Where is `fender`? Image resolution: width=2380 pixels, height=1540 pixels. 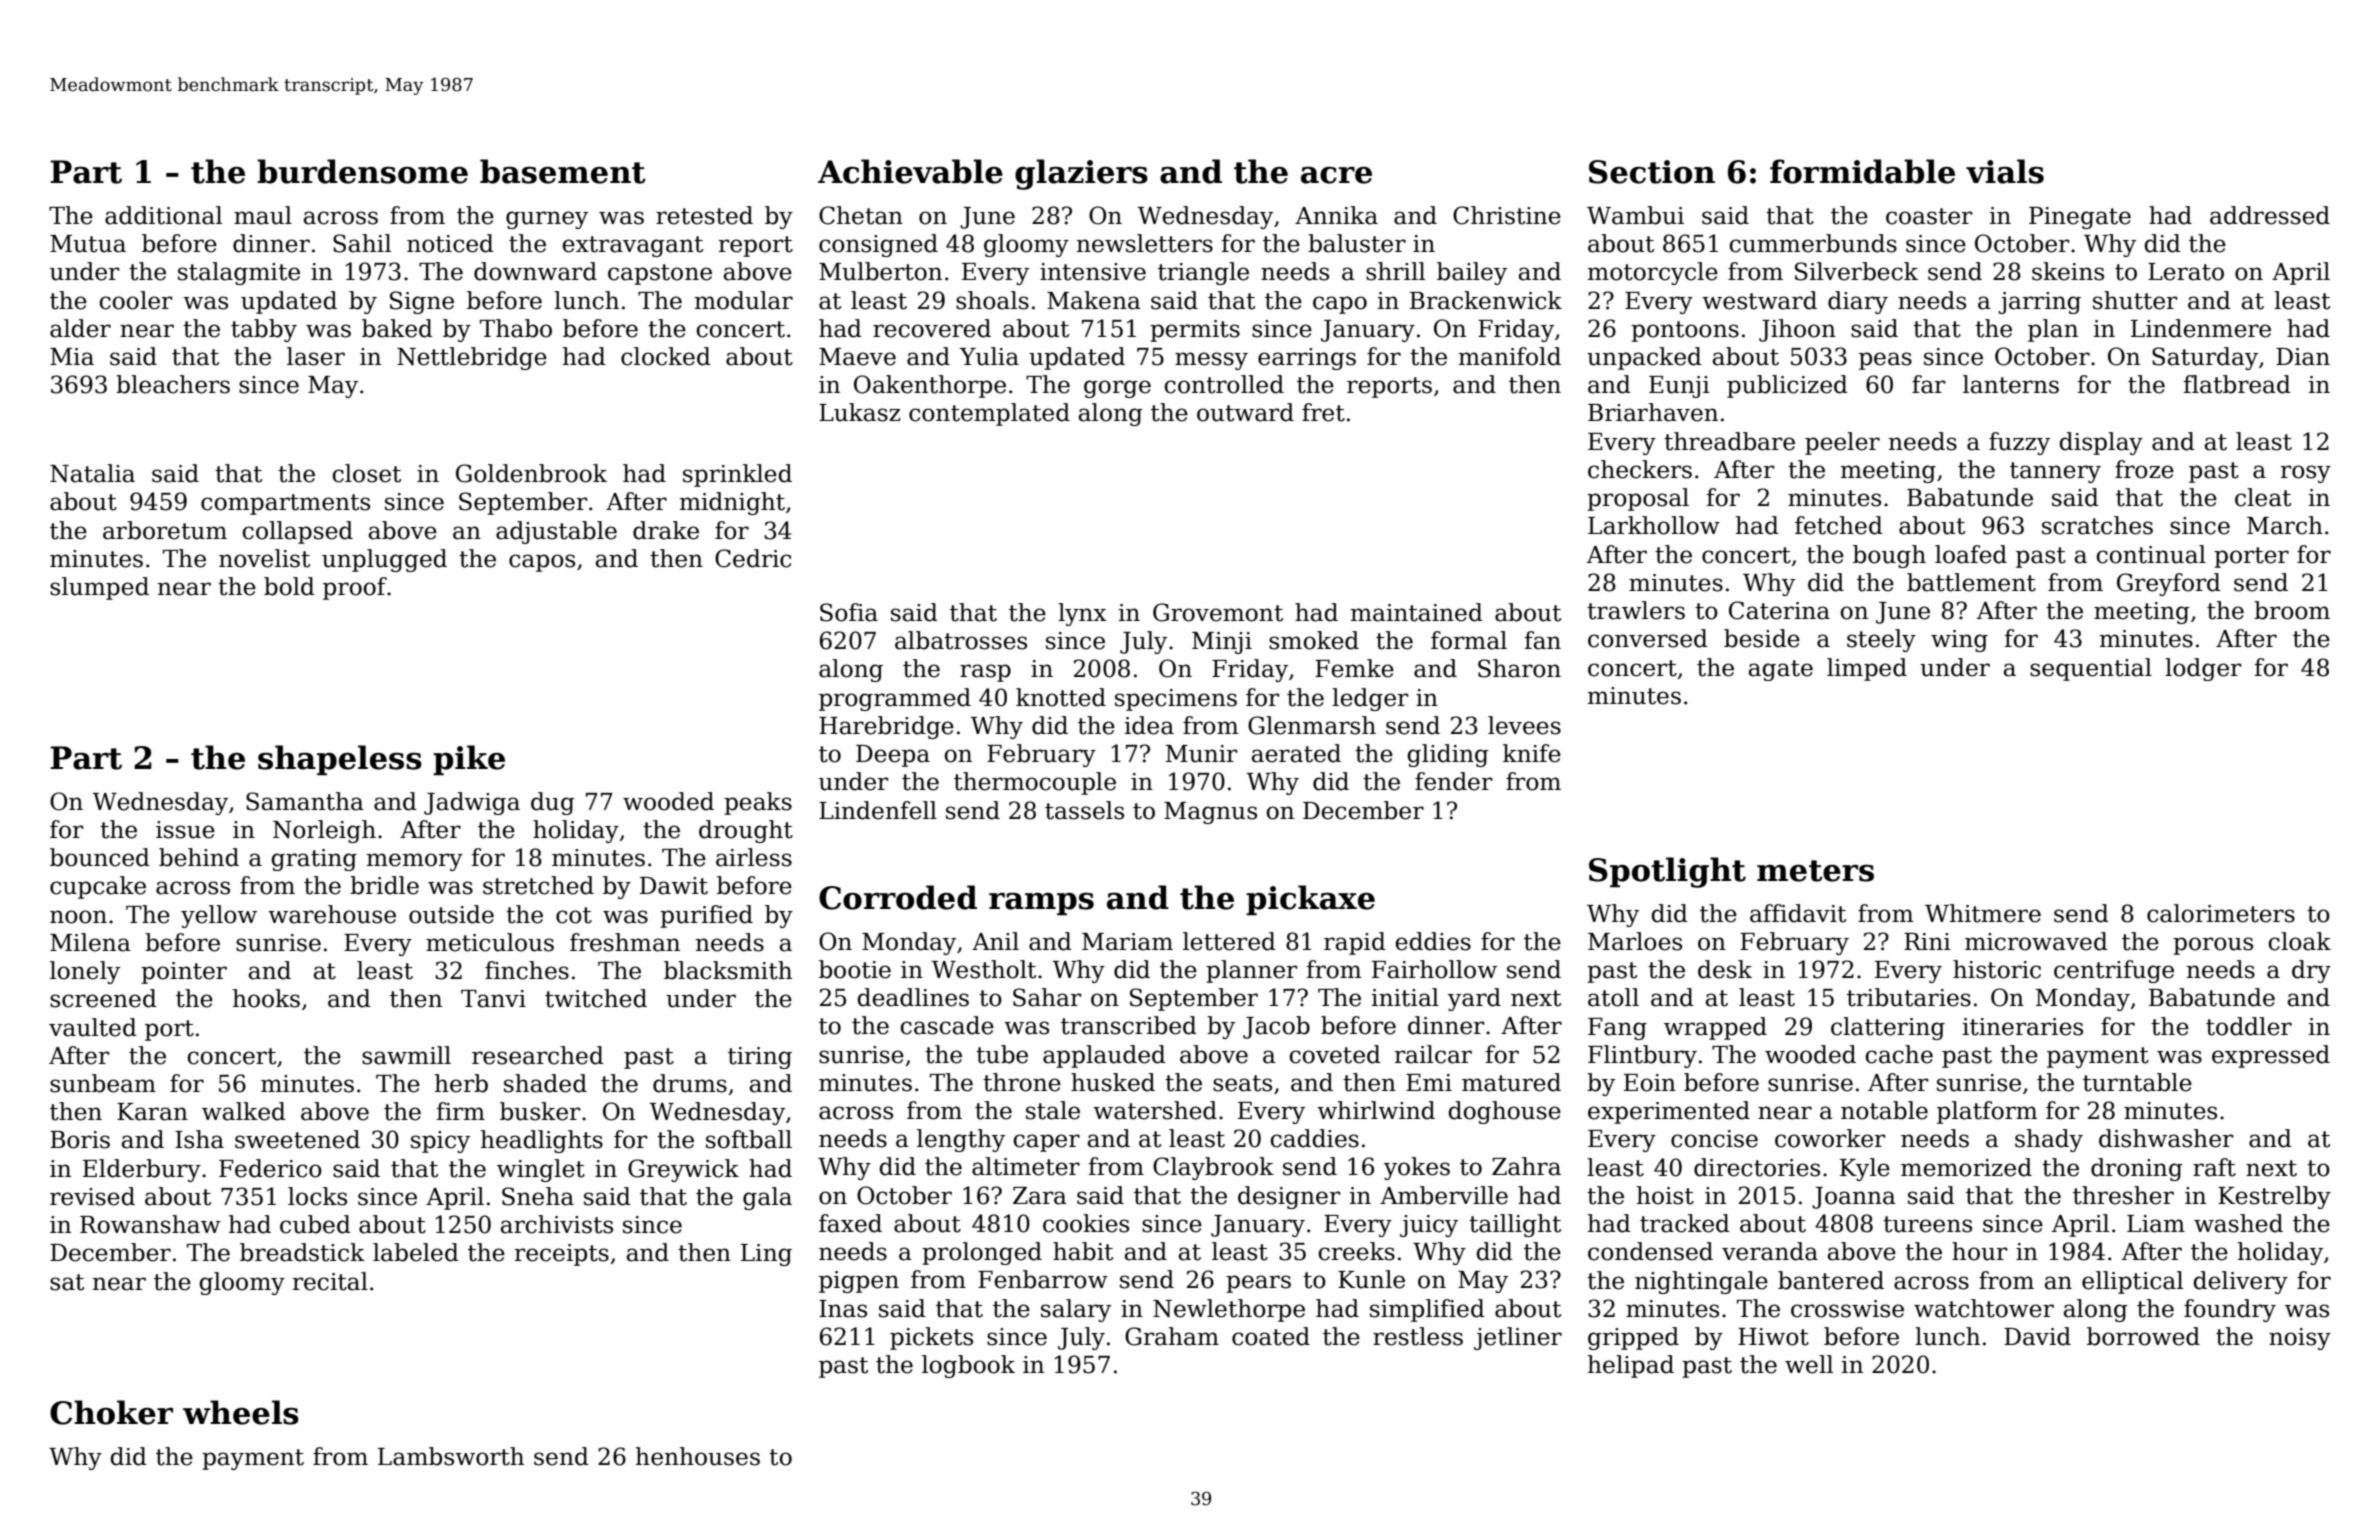
fender is located at coordinates (1453, 781).
